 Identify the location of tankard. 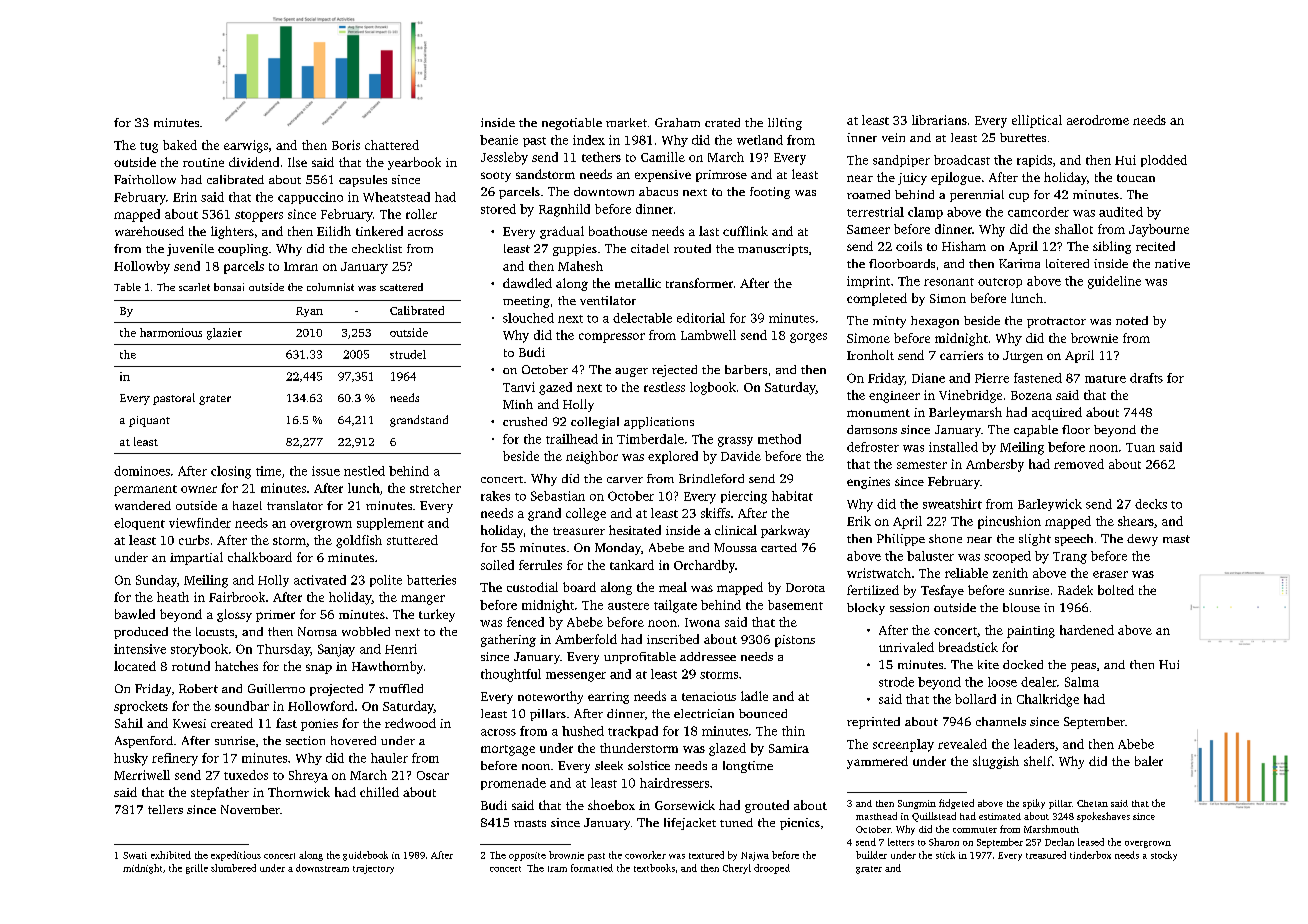
(632, 565).
